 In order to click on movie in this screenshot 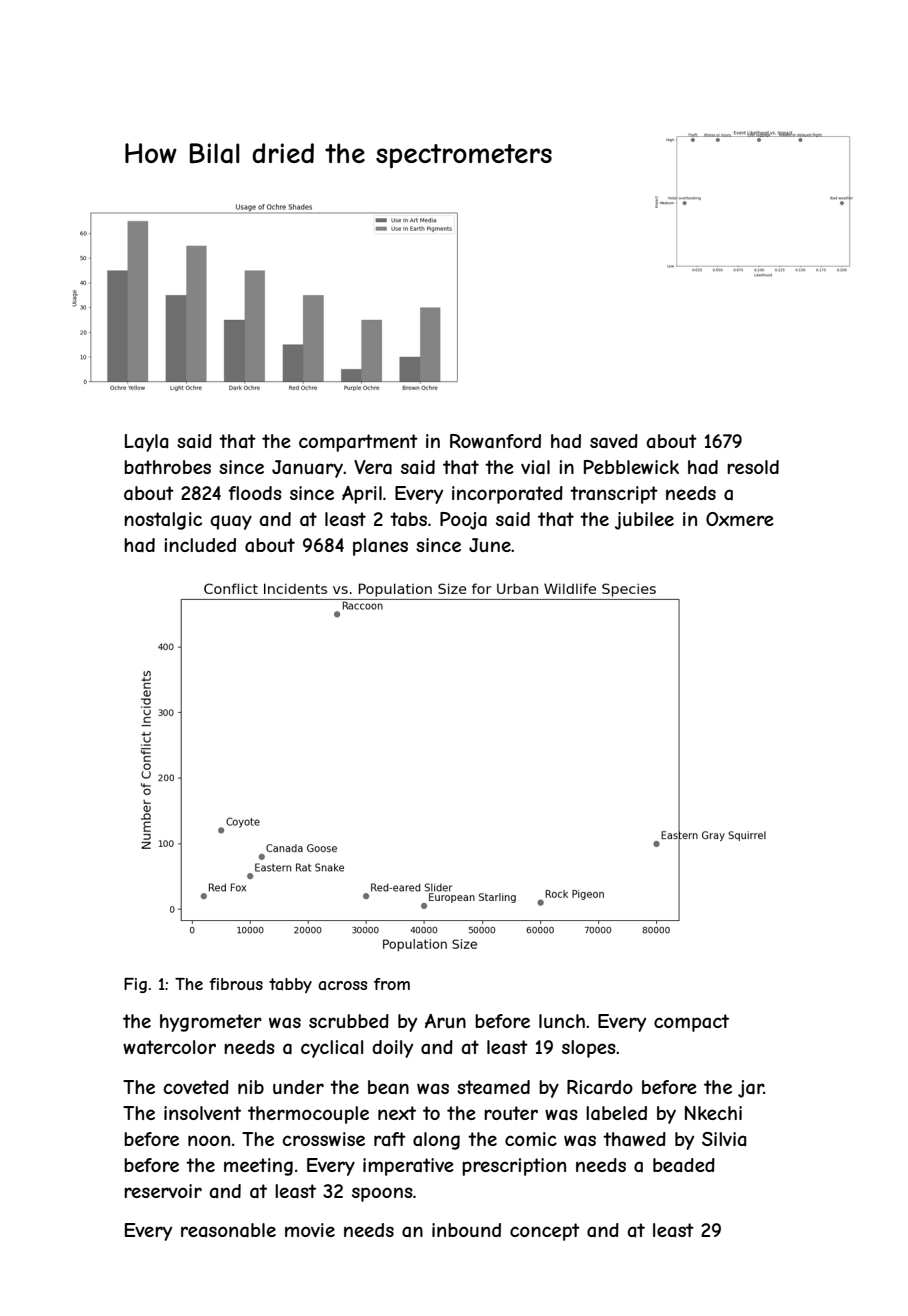, I will do `click(310, 1230)`.
